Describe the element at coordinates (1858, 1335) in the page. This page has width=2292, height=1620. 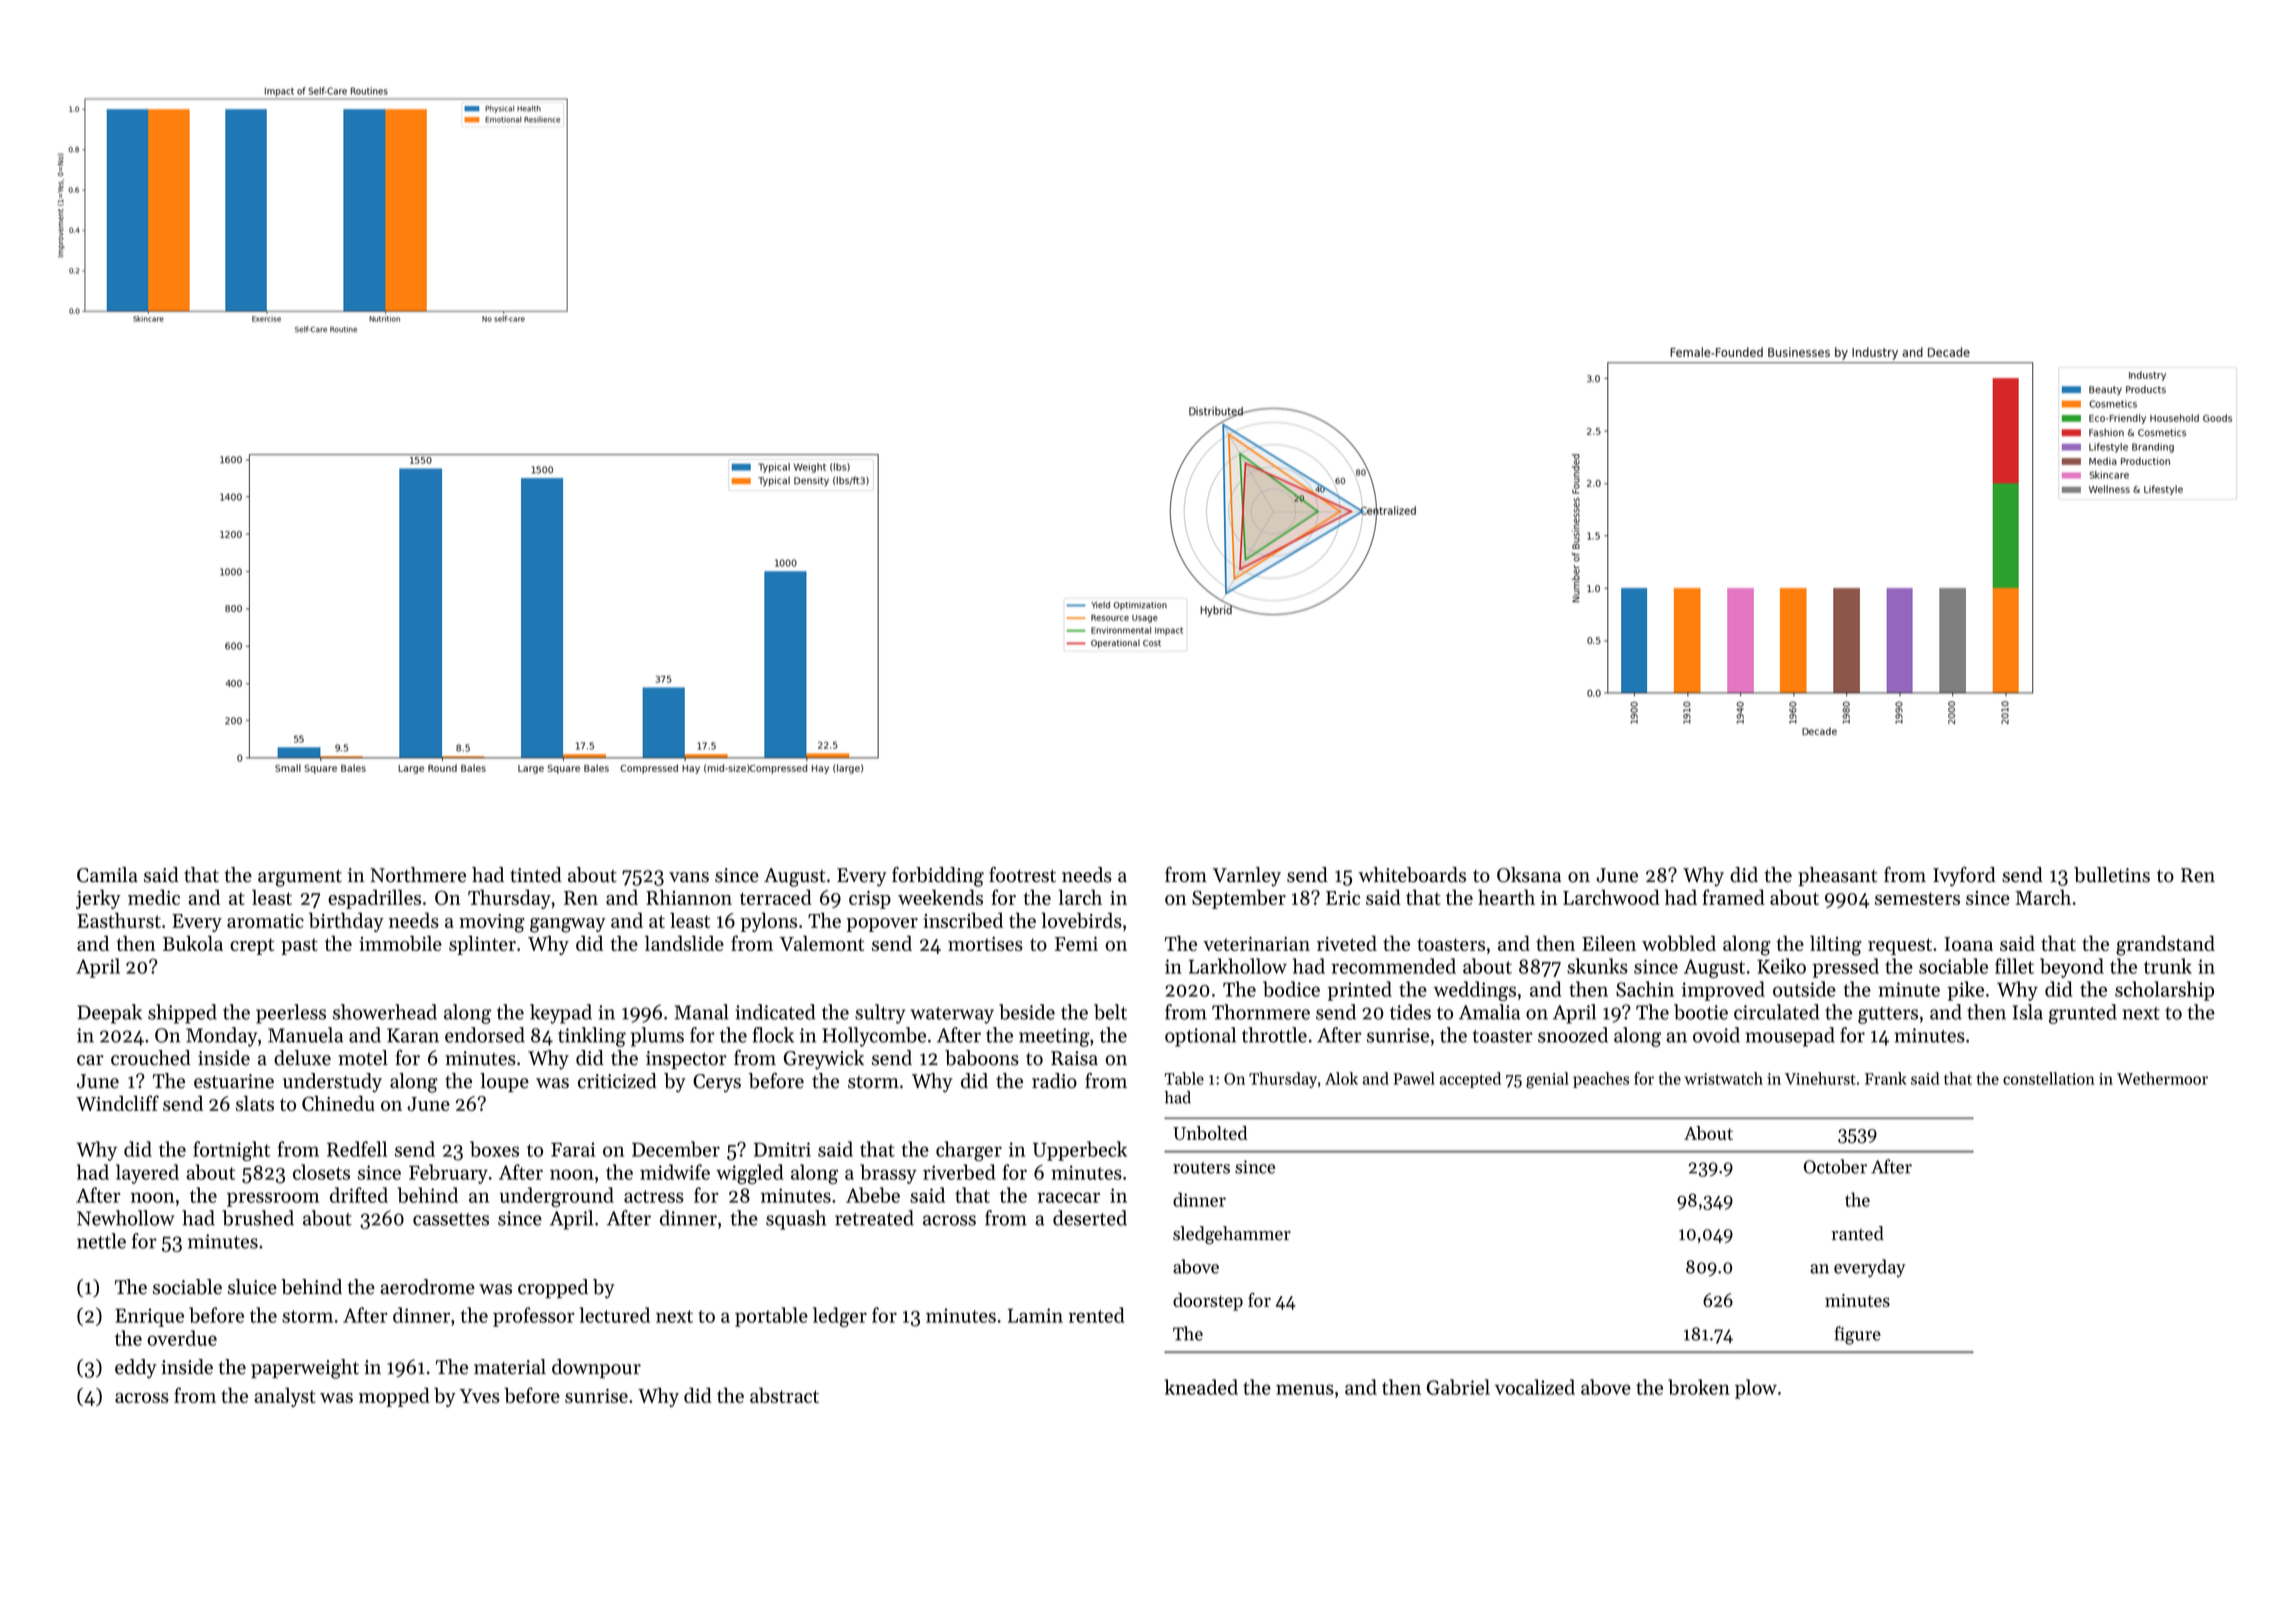
I see `figure` at that location.
